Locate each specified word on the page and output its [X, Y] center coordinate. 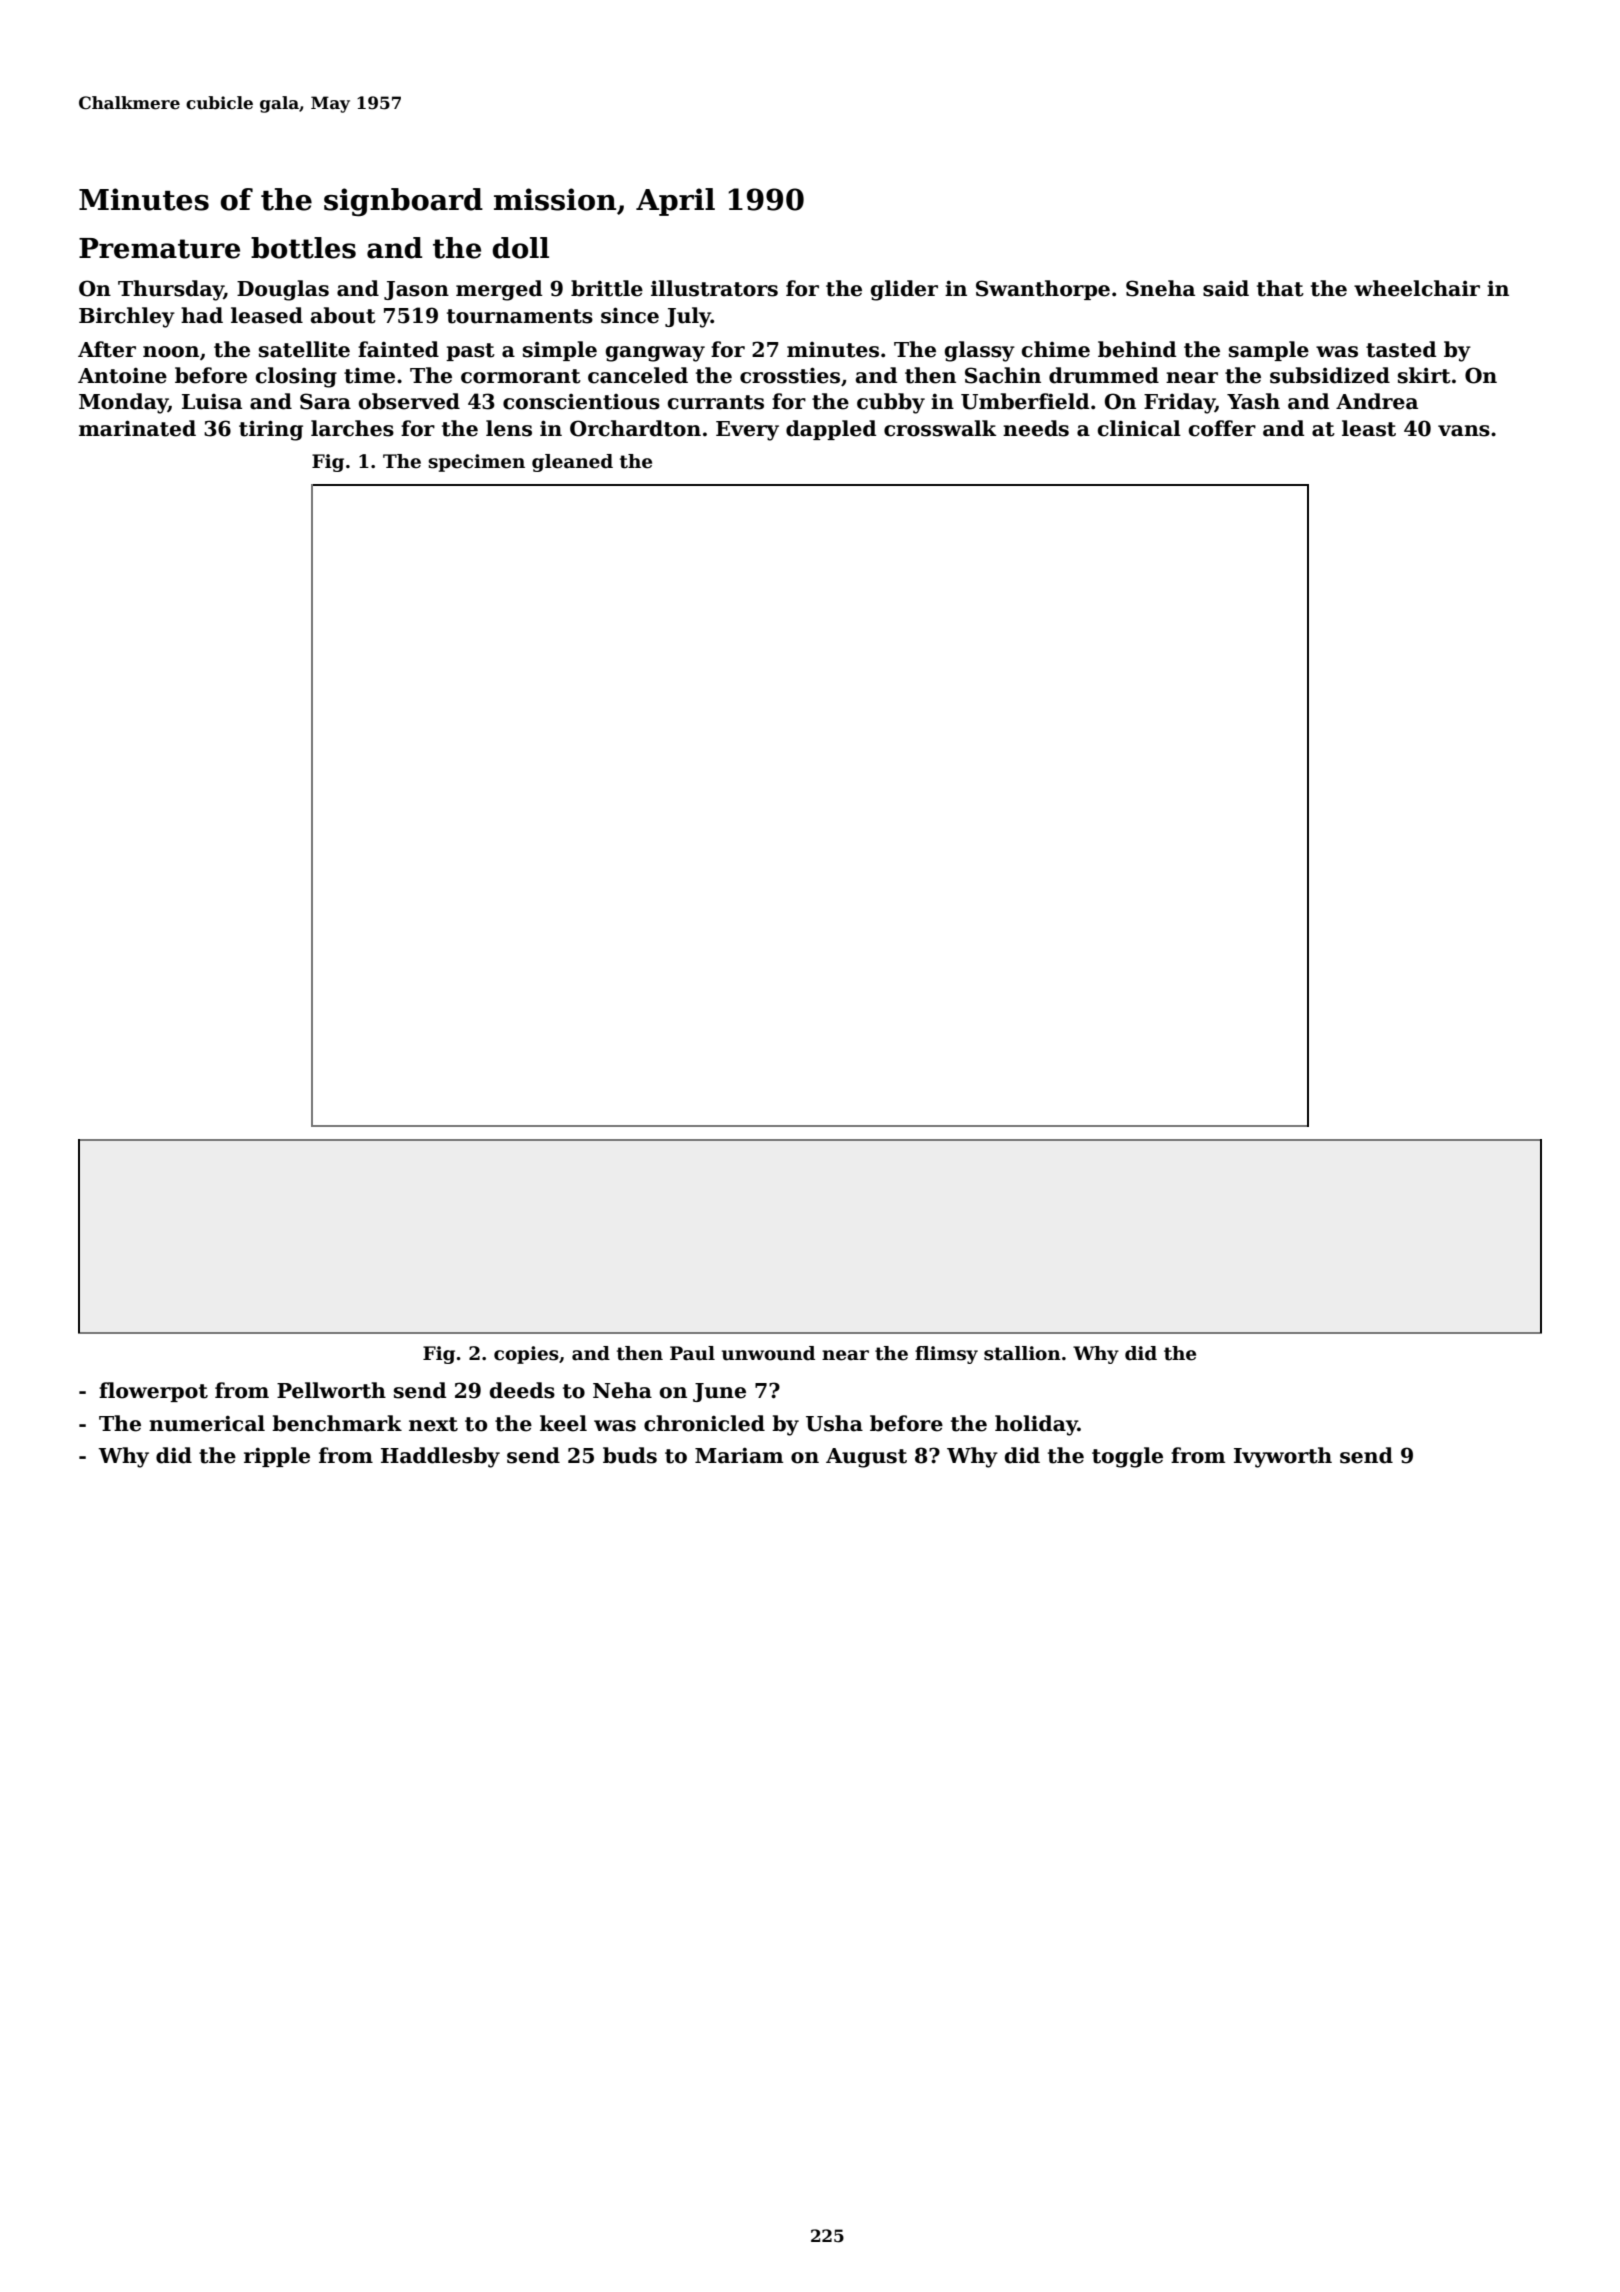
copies [526, 1355]
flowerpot [153, 1392]
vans [1464, 431]
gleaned [572, 463]
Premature [159, 248]
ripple [277, 1457]
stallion [1022, 1353]
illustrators [714, 288]
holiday [1036, 1425]
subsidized [1330, 375]
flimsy [946, 1355]
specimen [476, 463]
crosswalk [940, 428]
